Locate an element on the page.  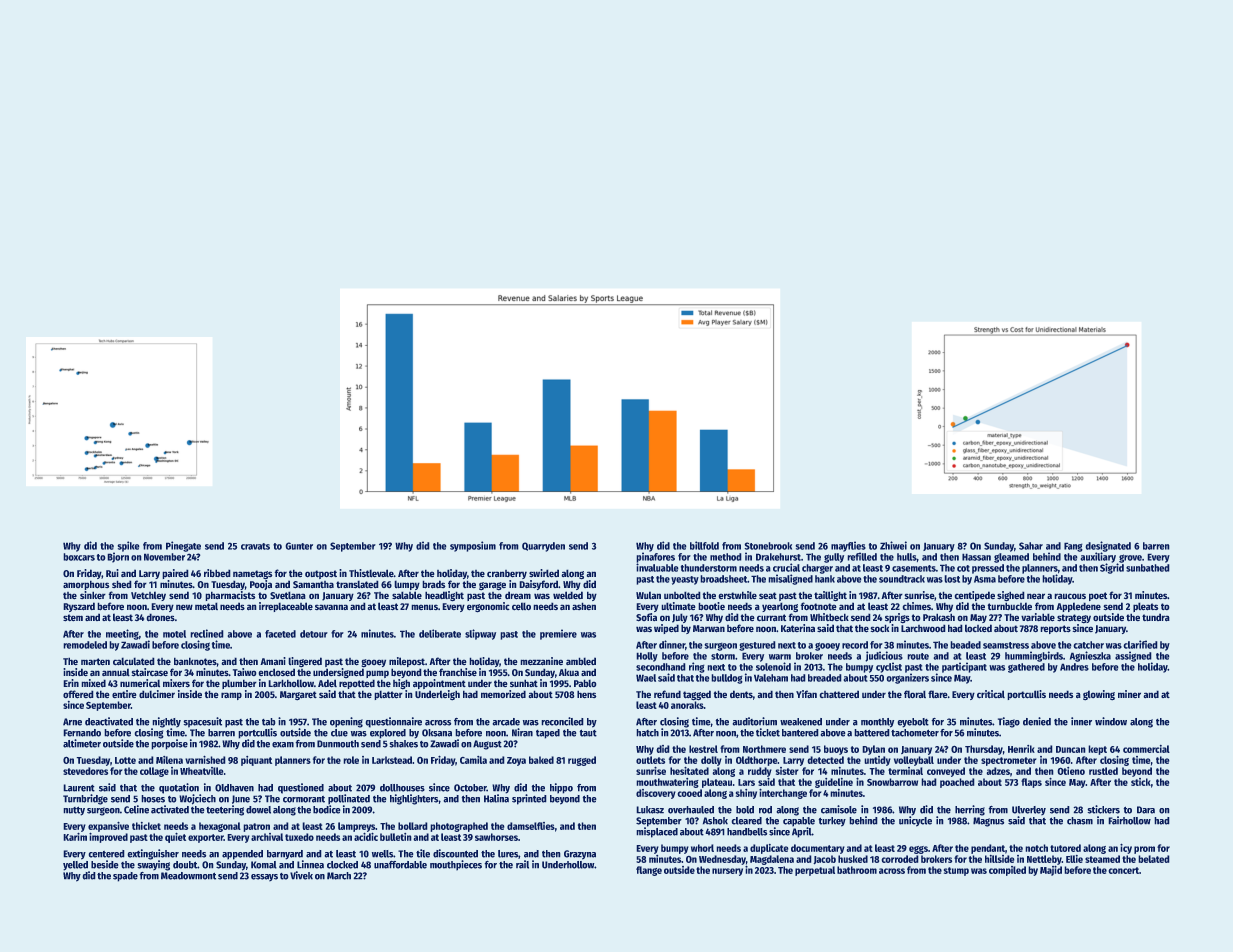
cot is located at coordinates (963, 568).
